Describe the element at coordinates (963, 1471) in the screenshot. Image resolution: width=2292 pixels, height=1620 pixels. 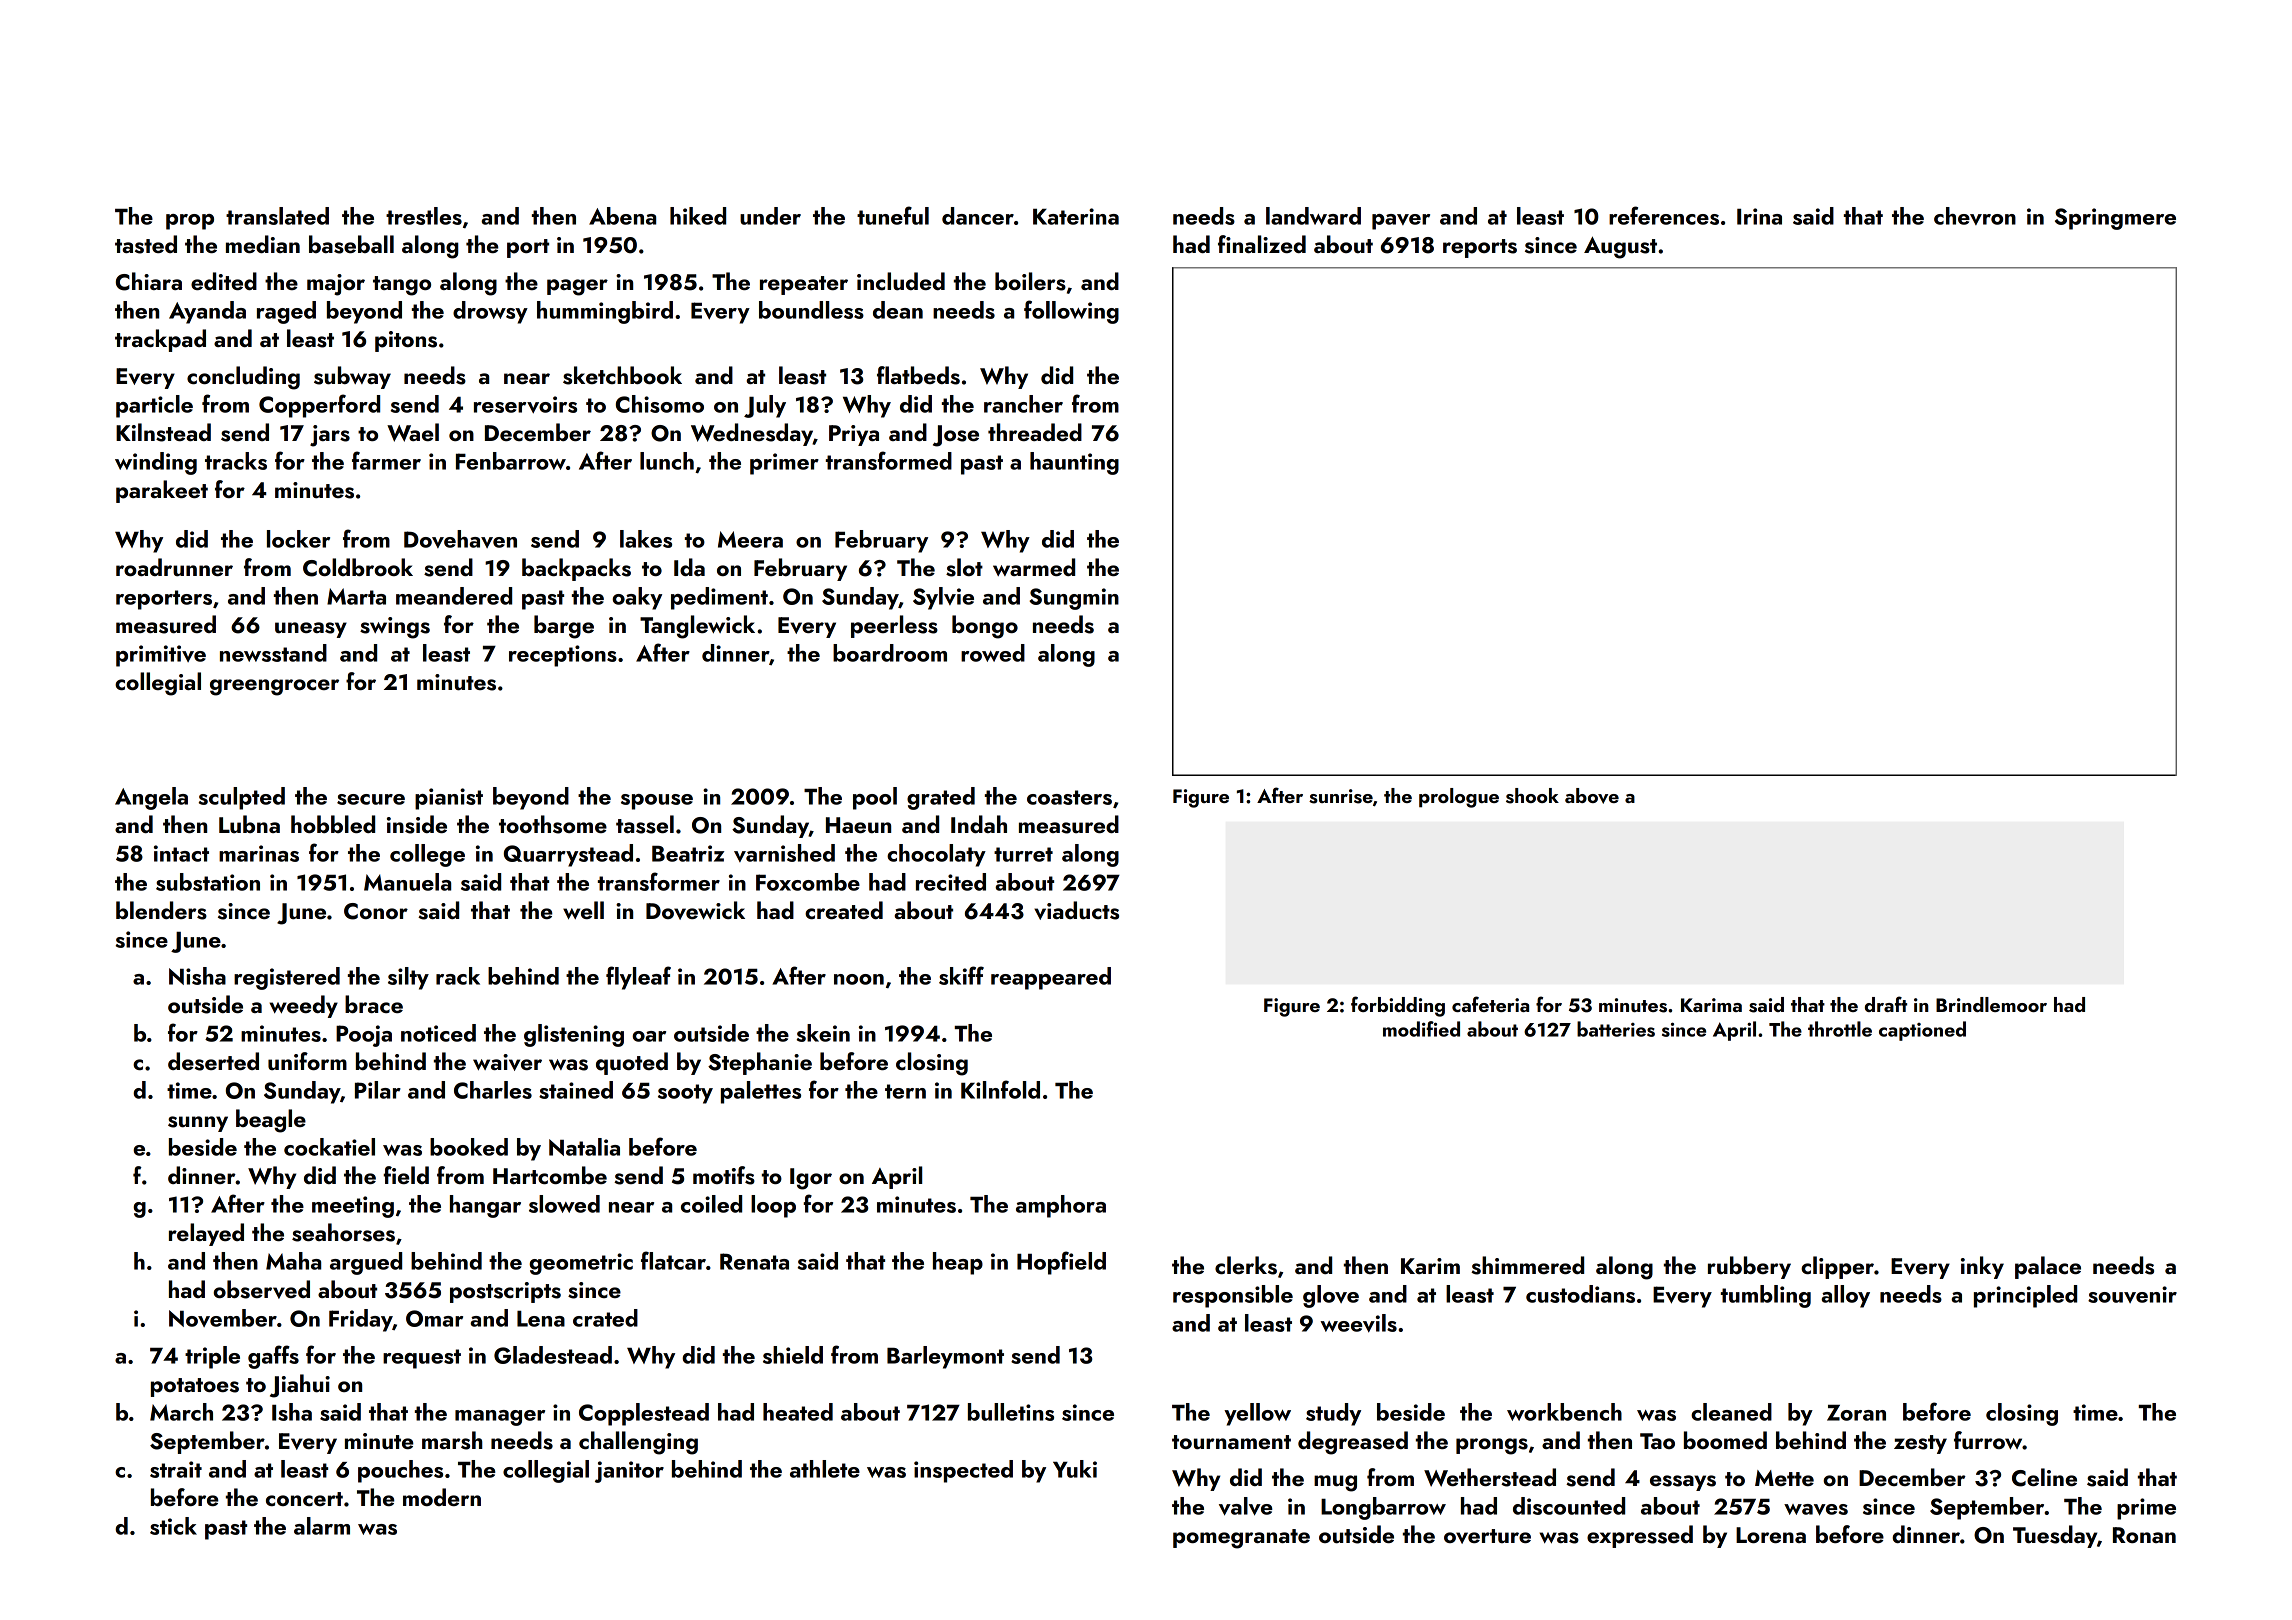
I see `inspected` at that location.
